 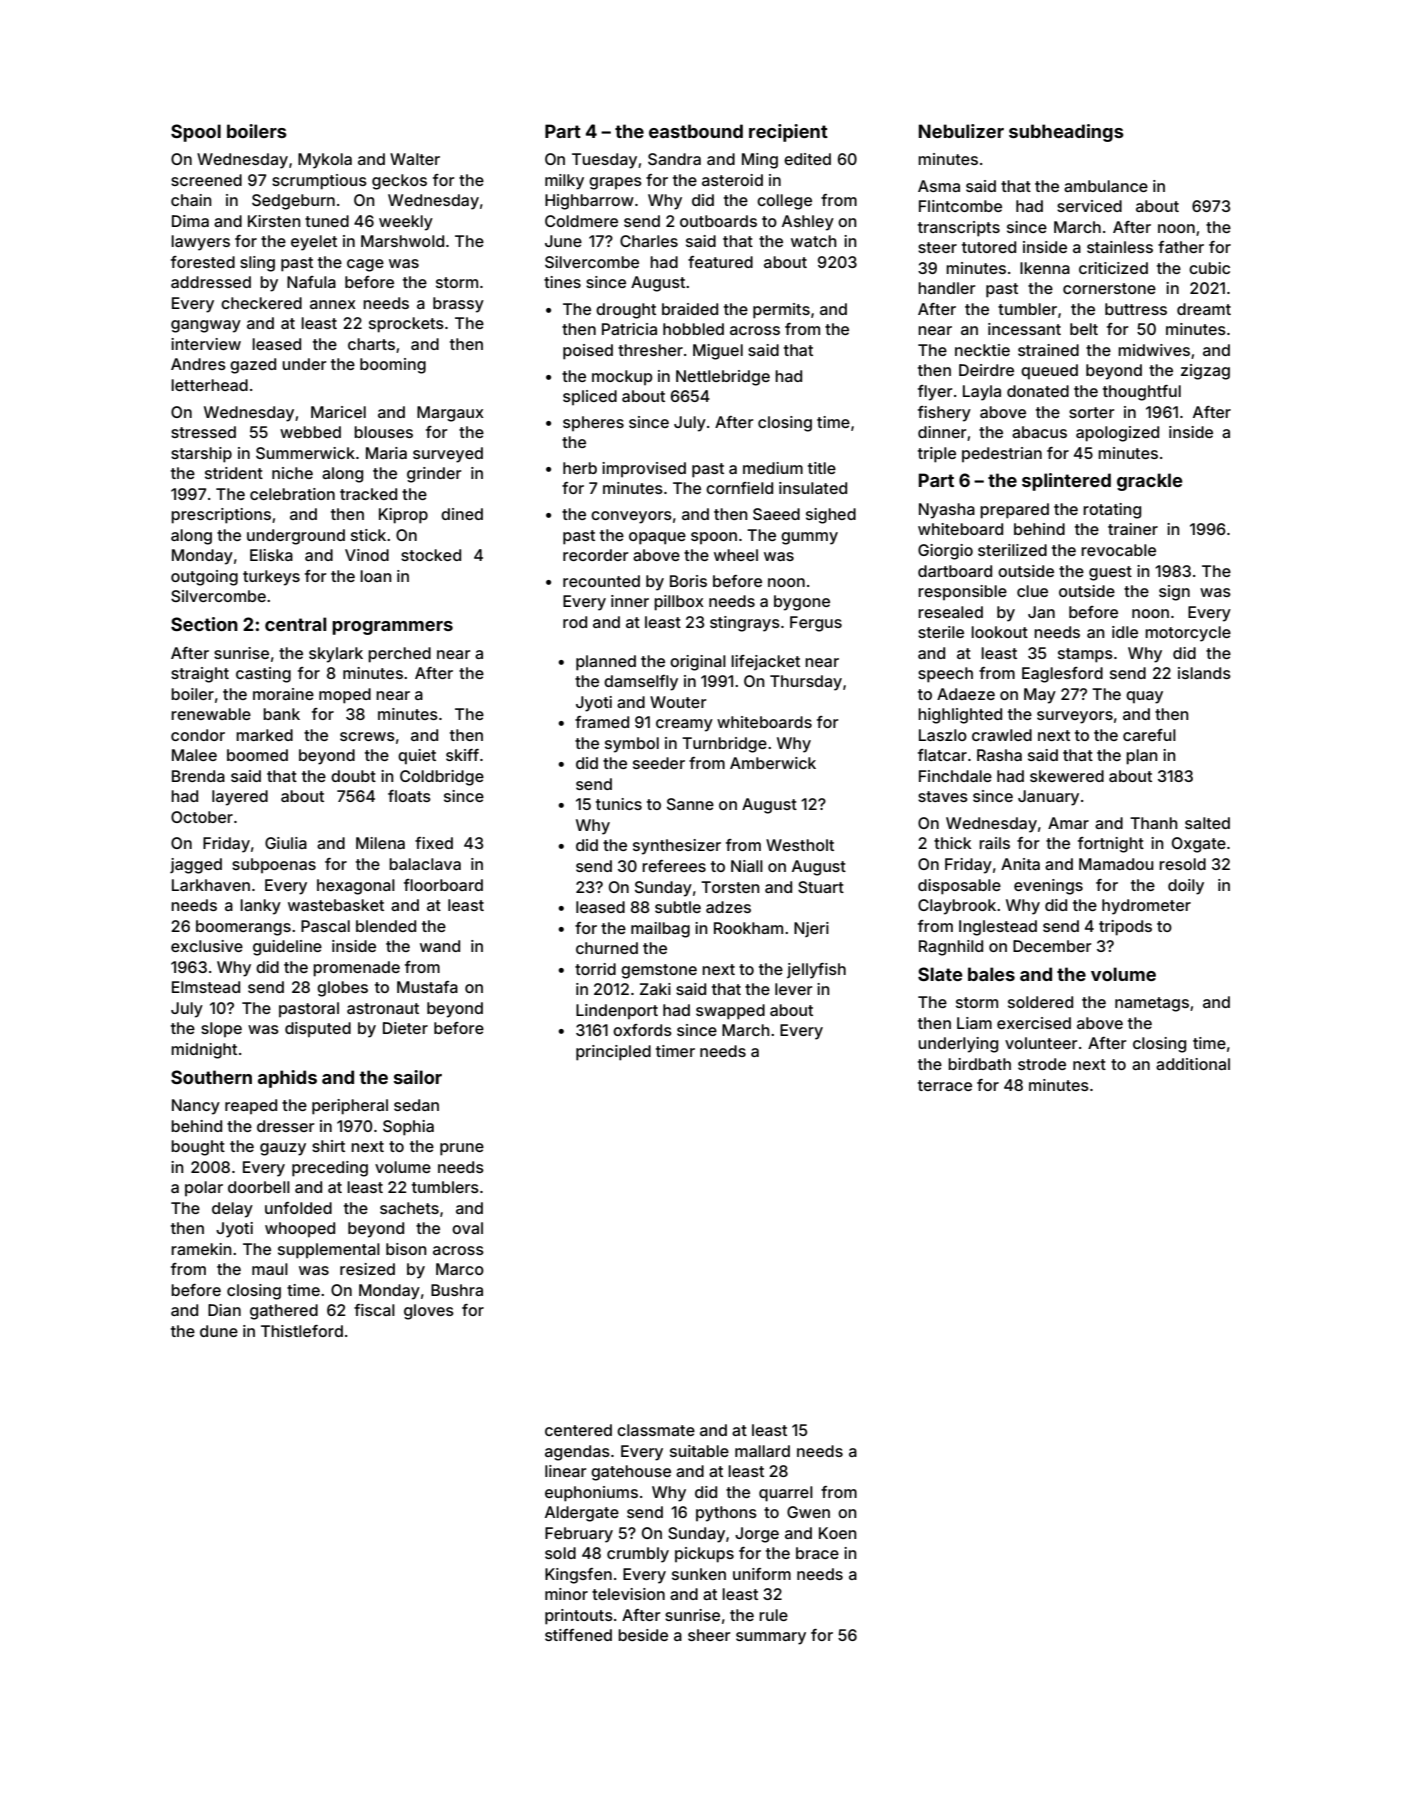 What do you see at coordinates (589, 202) in the page?
I see `Highbarrow` at bounding box center [589, 202].
